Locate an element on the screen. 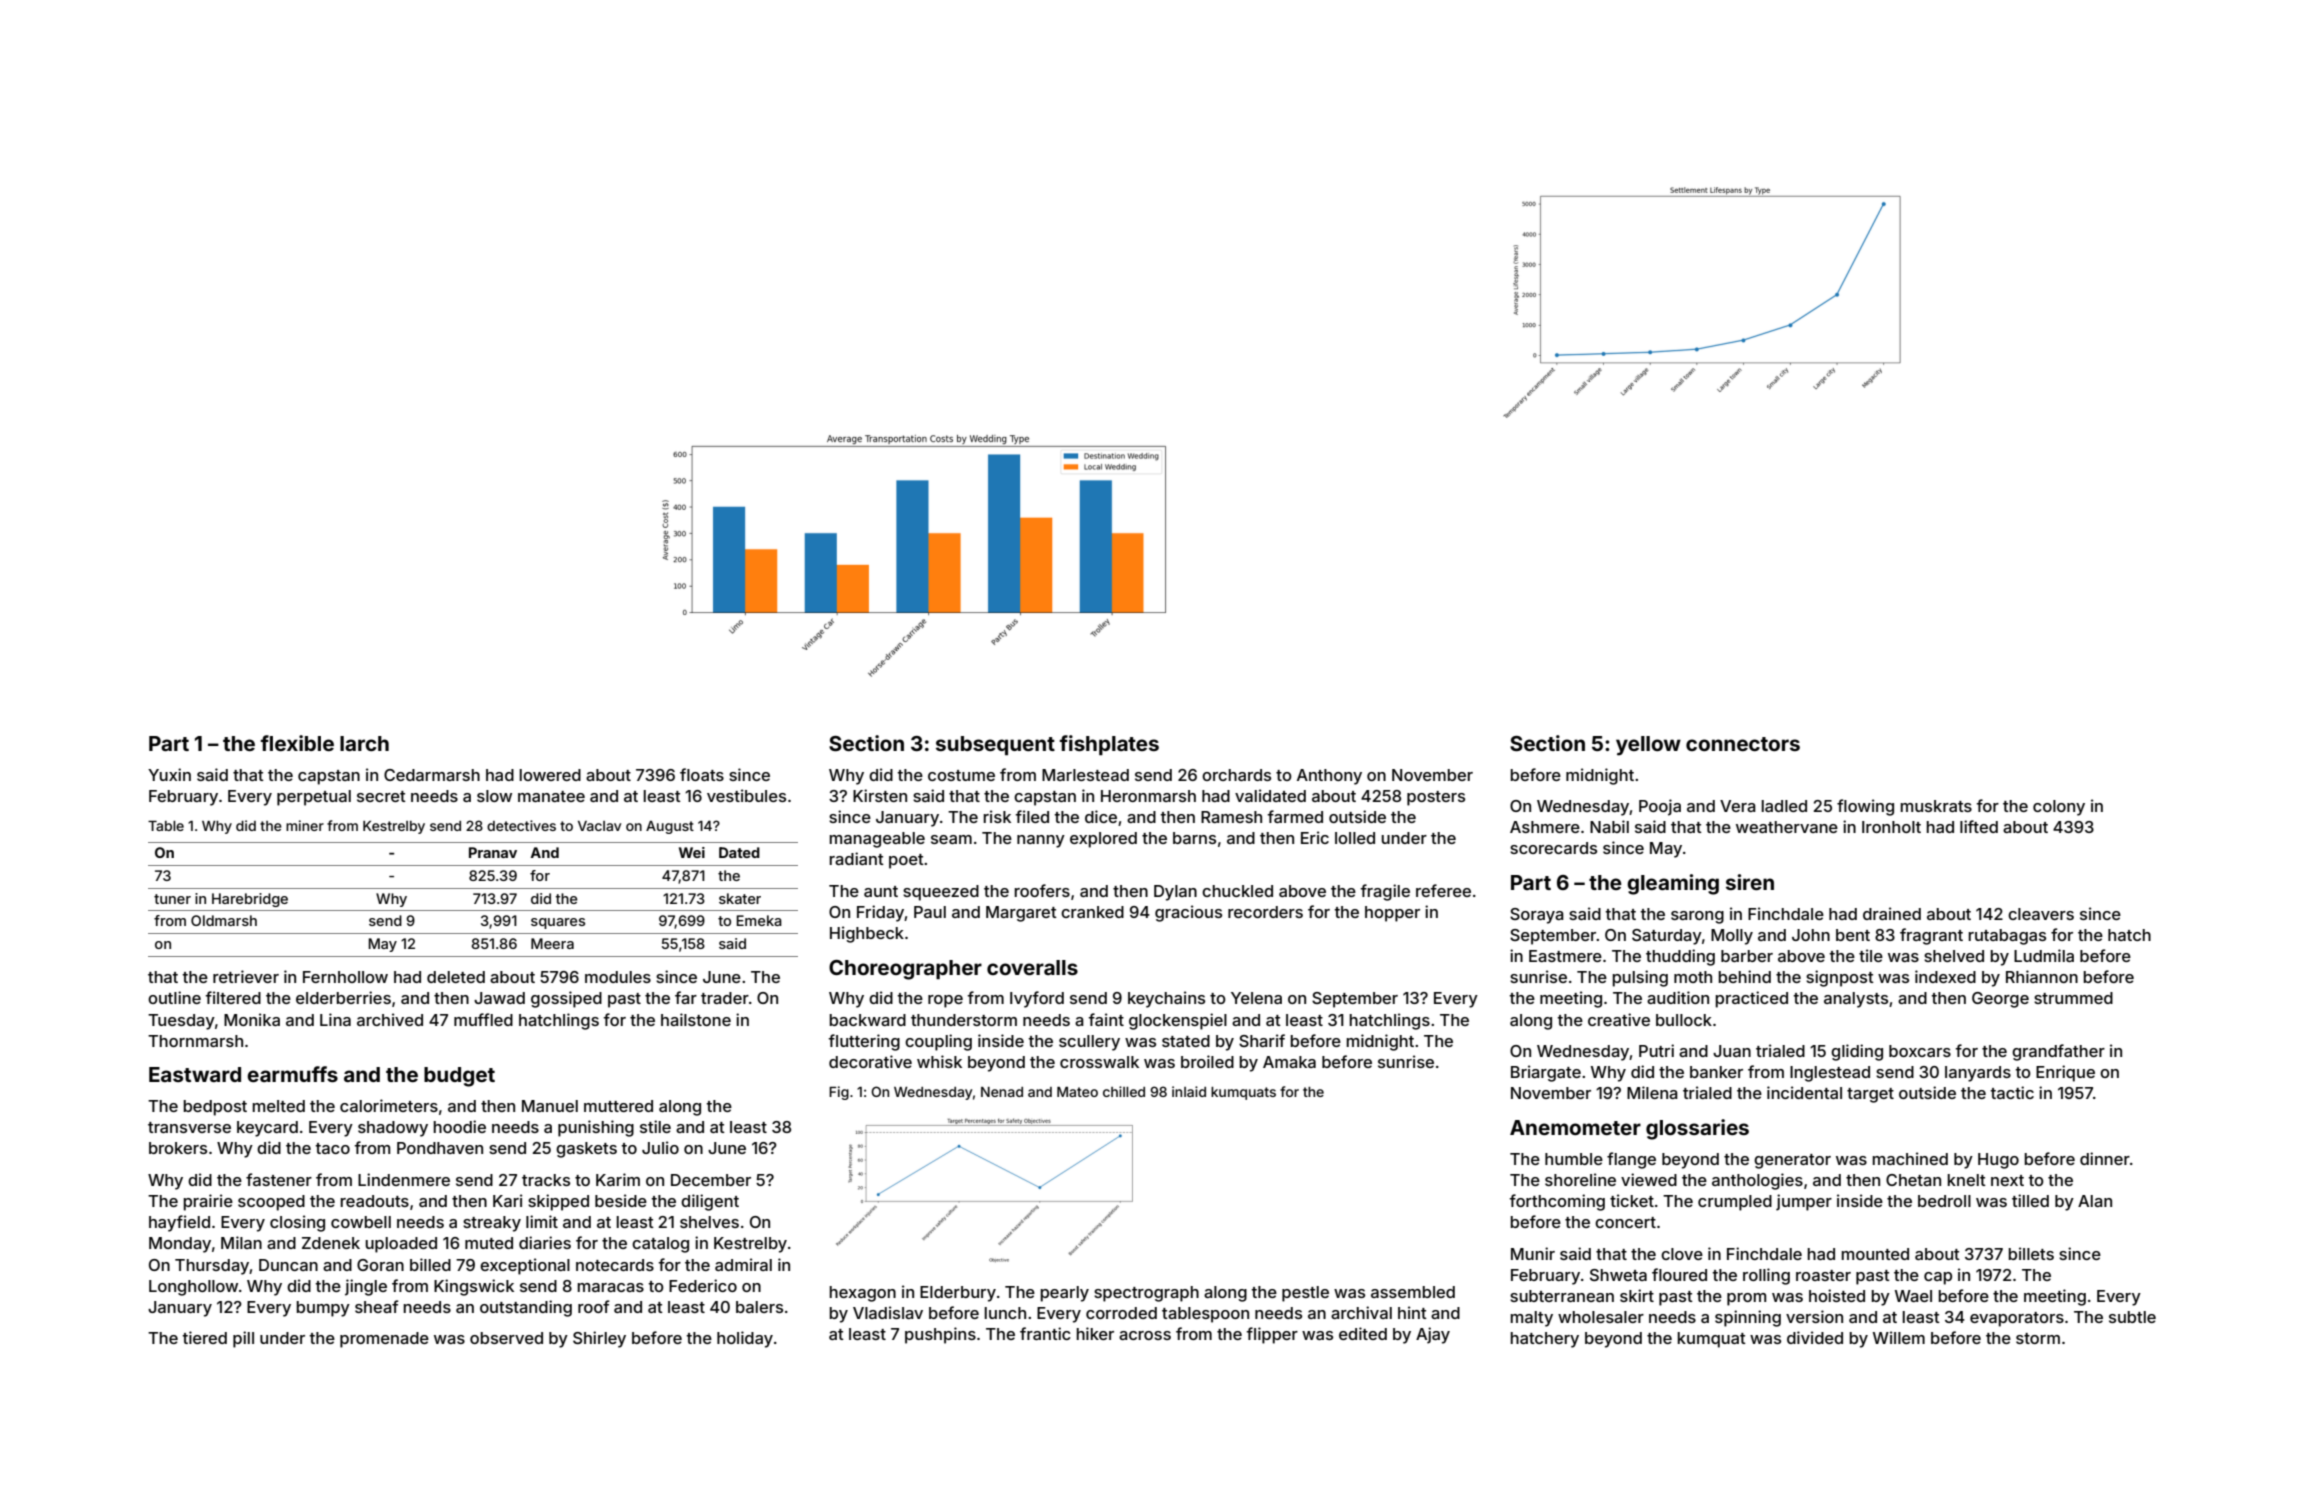 Image resolution: width=2307 pixels, height=1493 pixels. gliding is located at coordinates (1857, 1052).
